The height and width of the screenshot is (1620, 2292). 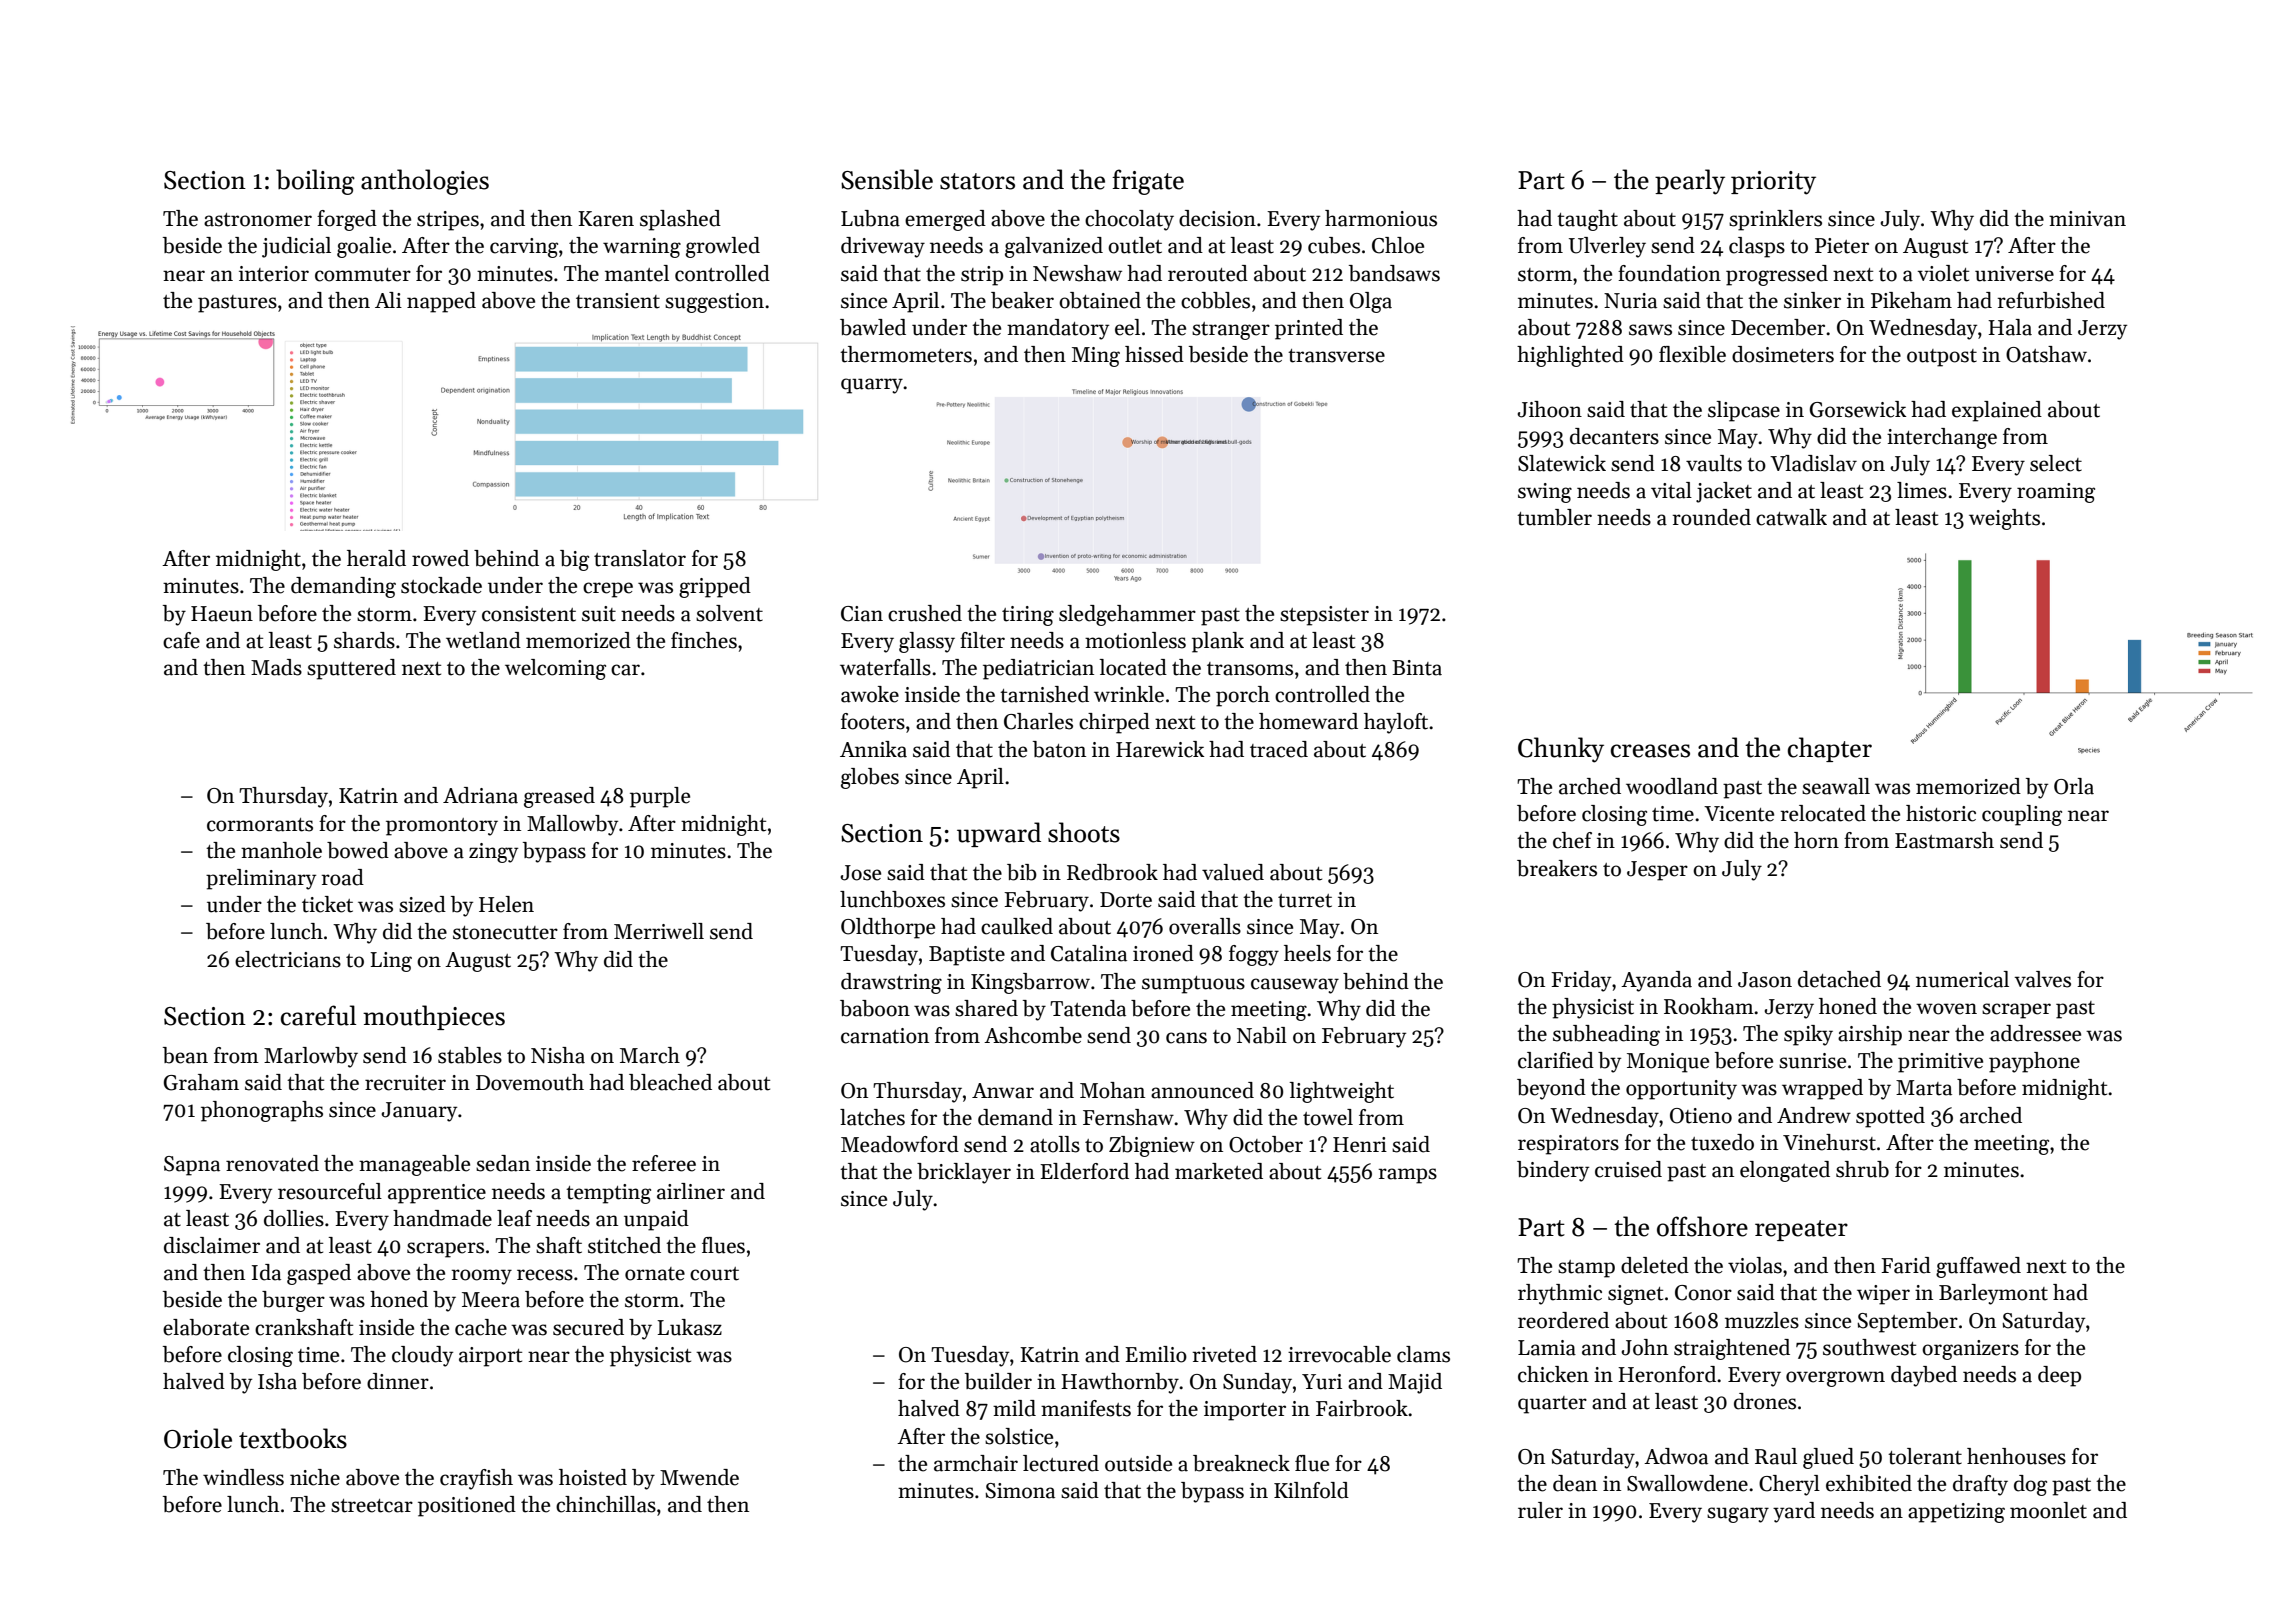 I want to click on airship, so click(x=1870, y=1035).
